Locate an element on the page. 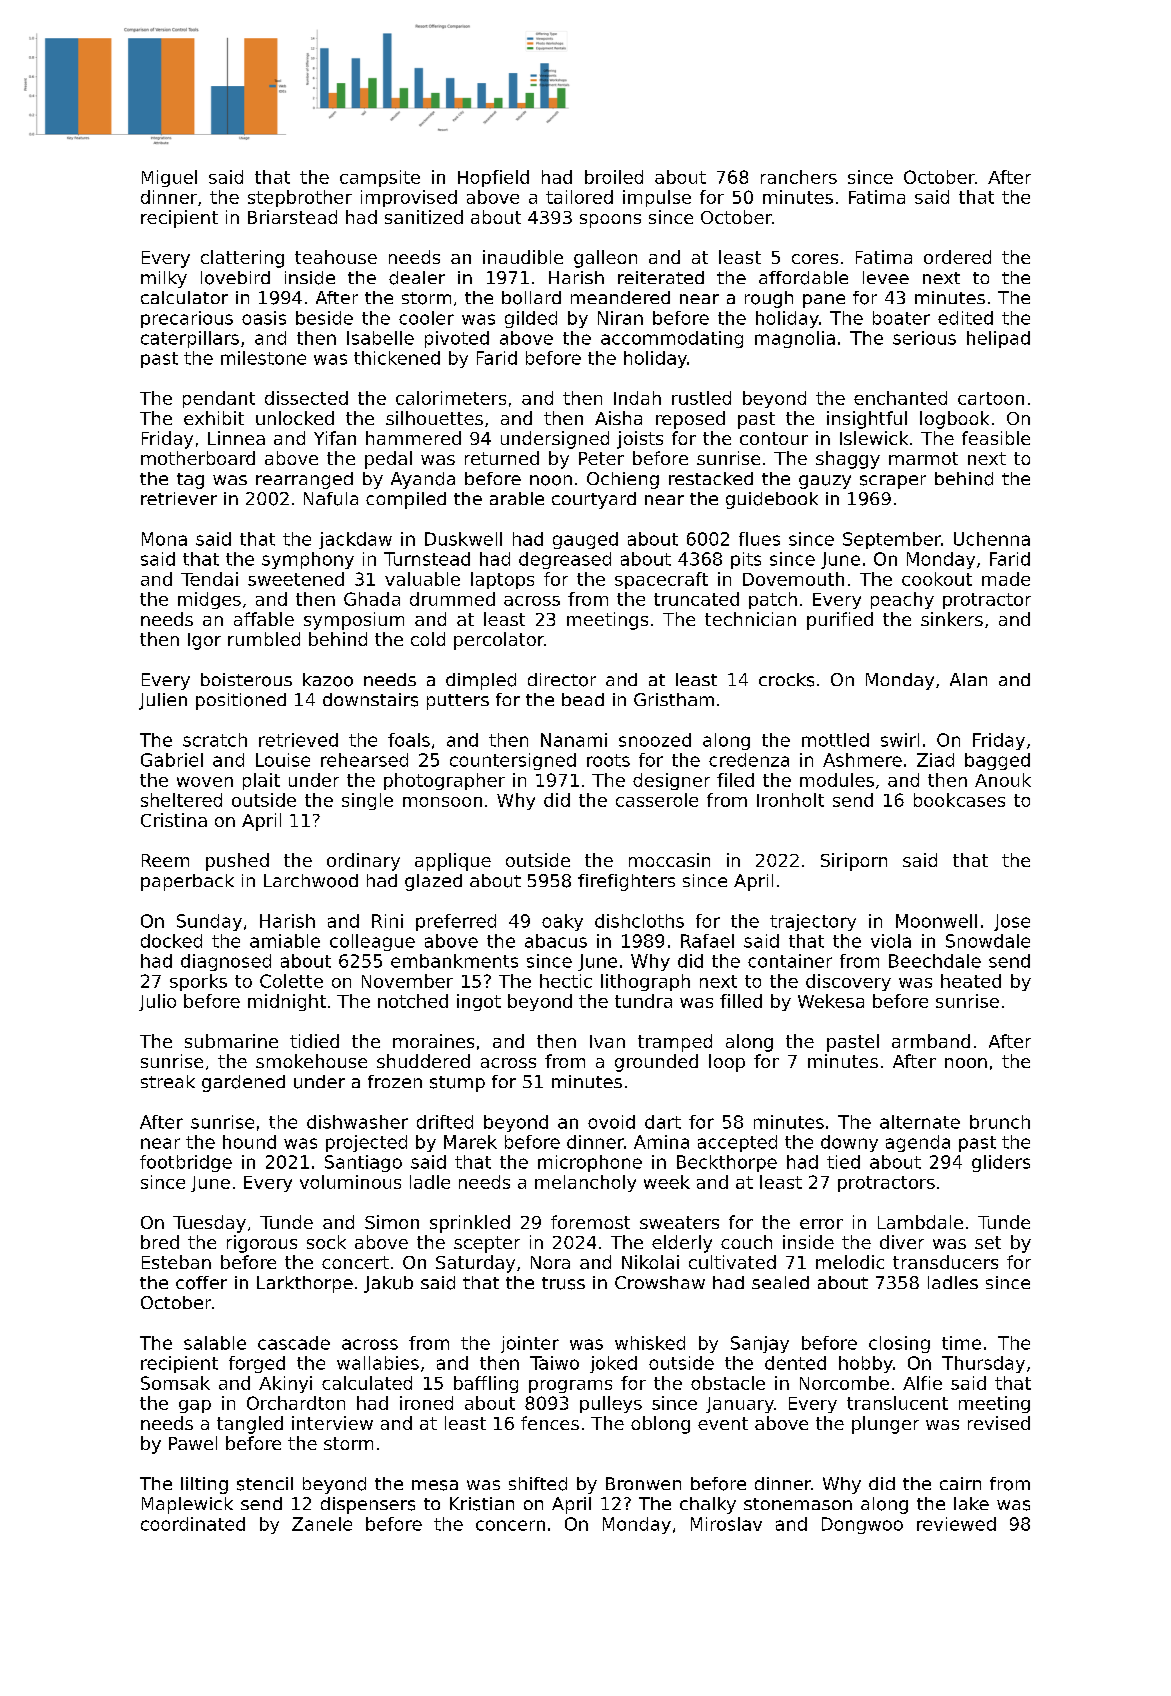 The image size is (1171, 1696). time is located at coordinates (961, 1343).
